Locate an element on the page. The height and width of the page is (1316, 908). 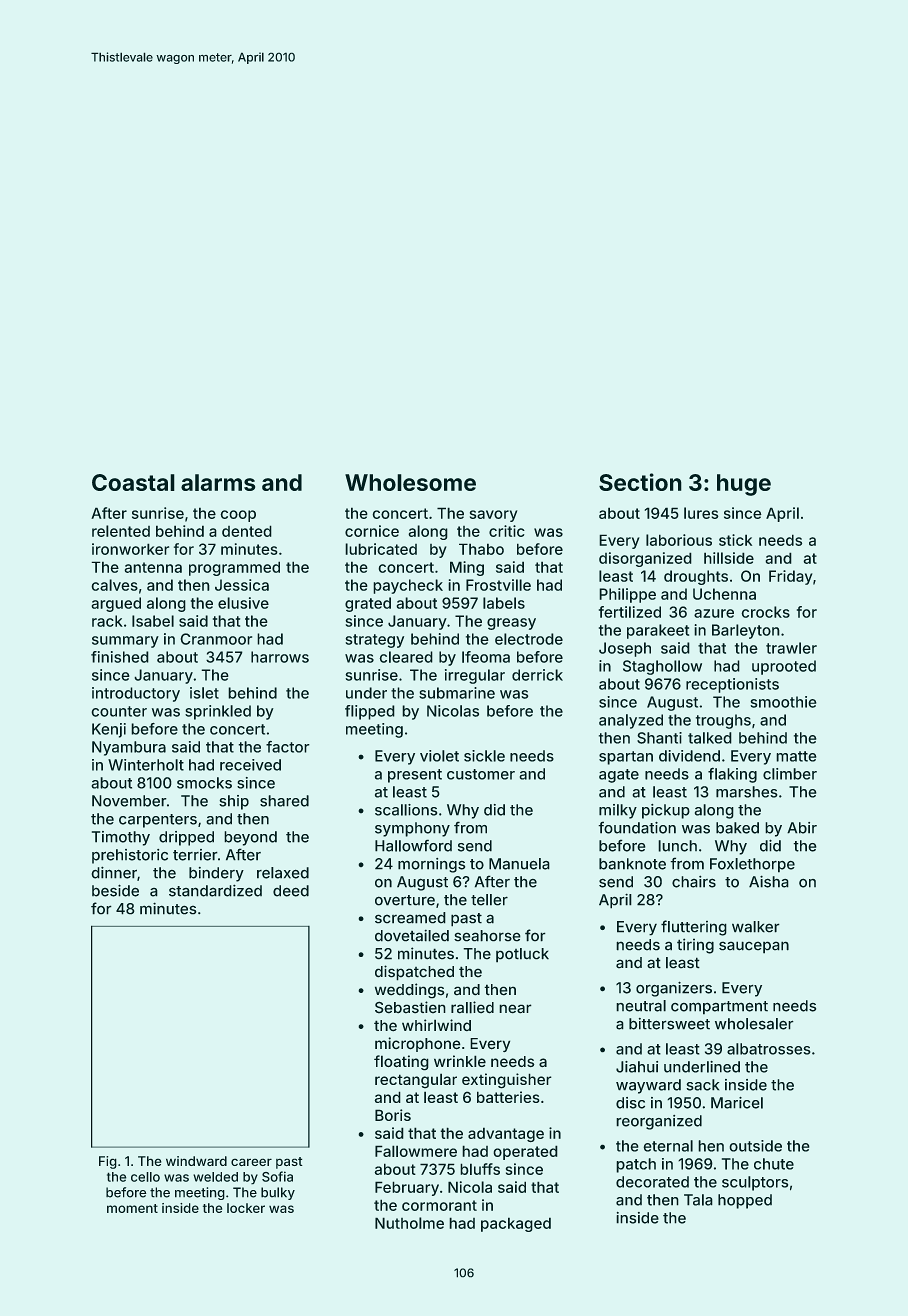
overture is located at coordinates (405, 900).
